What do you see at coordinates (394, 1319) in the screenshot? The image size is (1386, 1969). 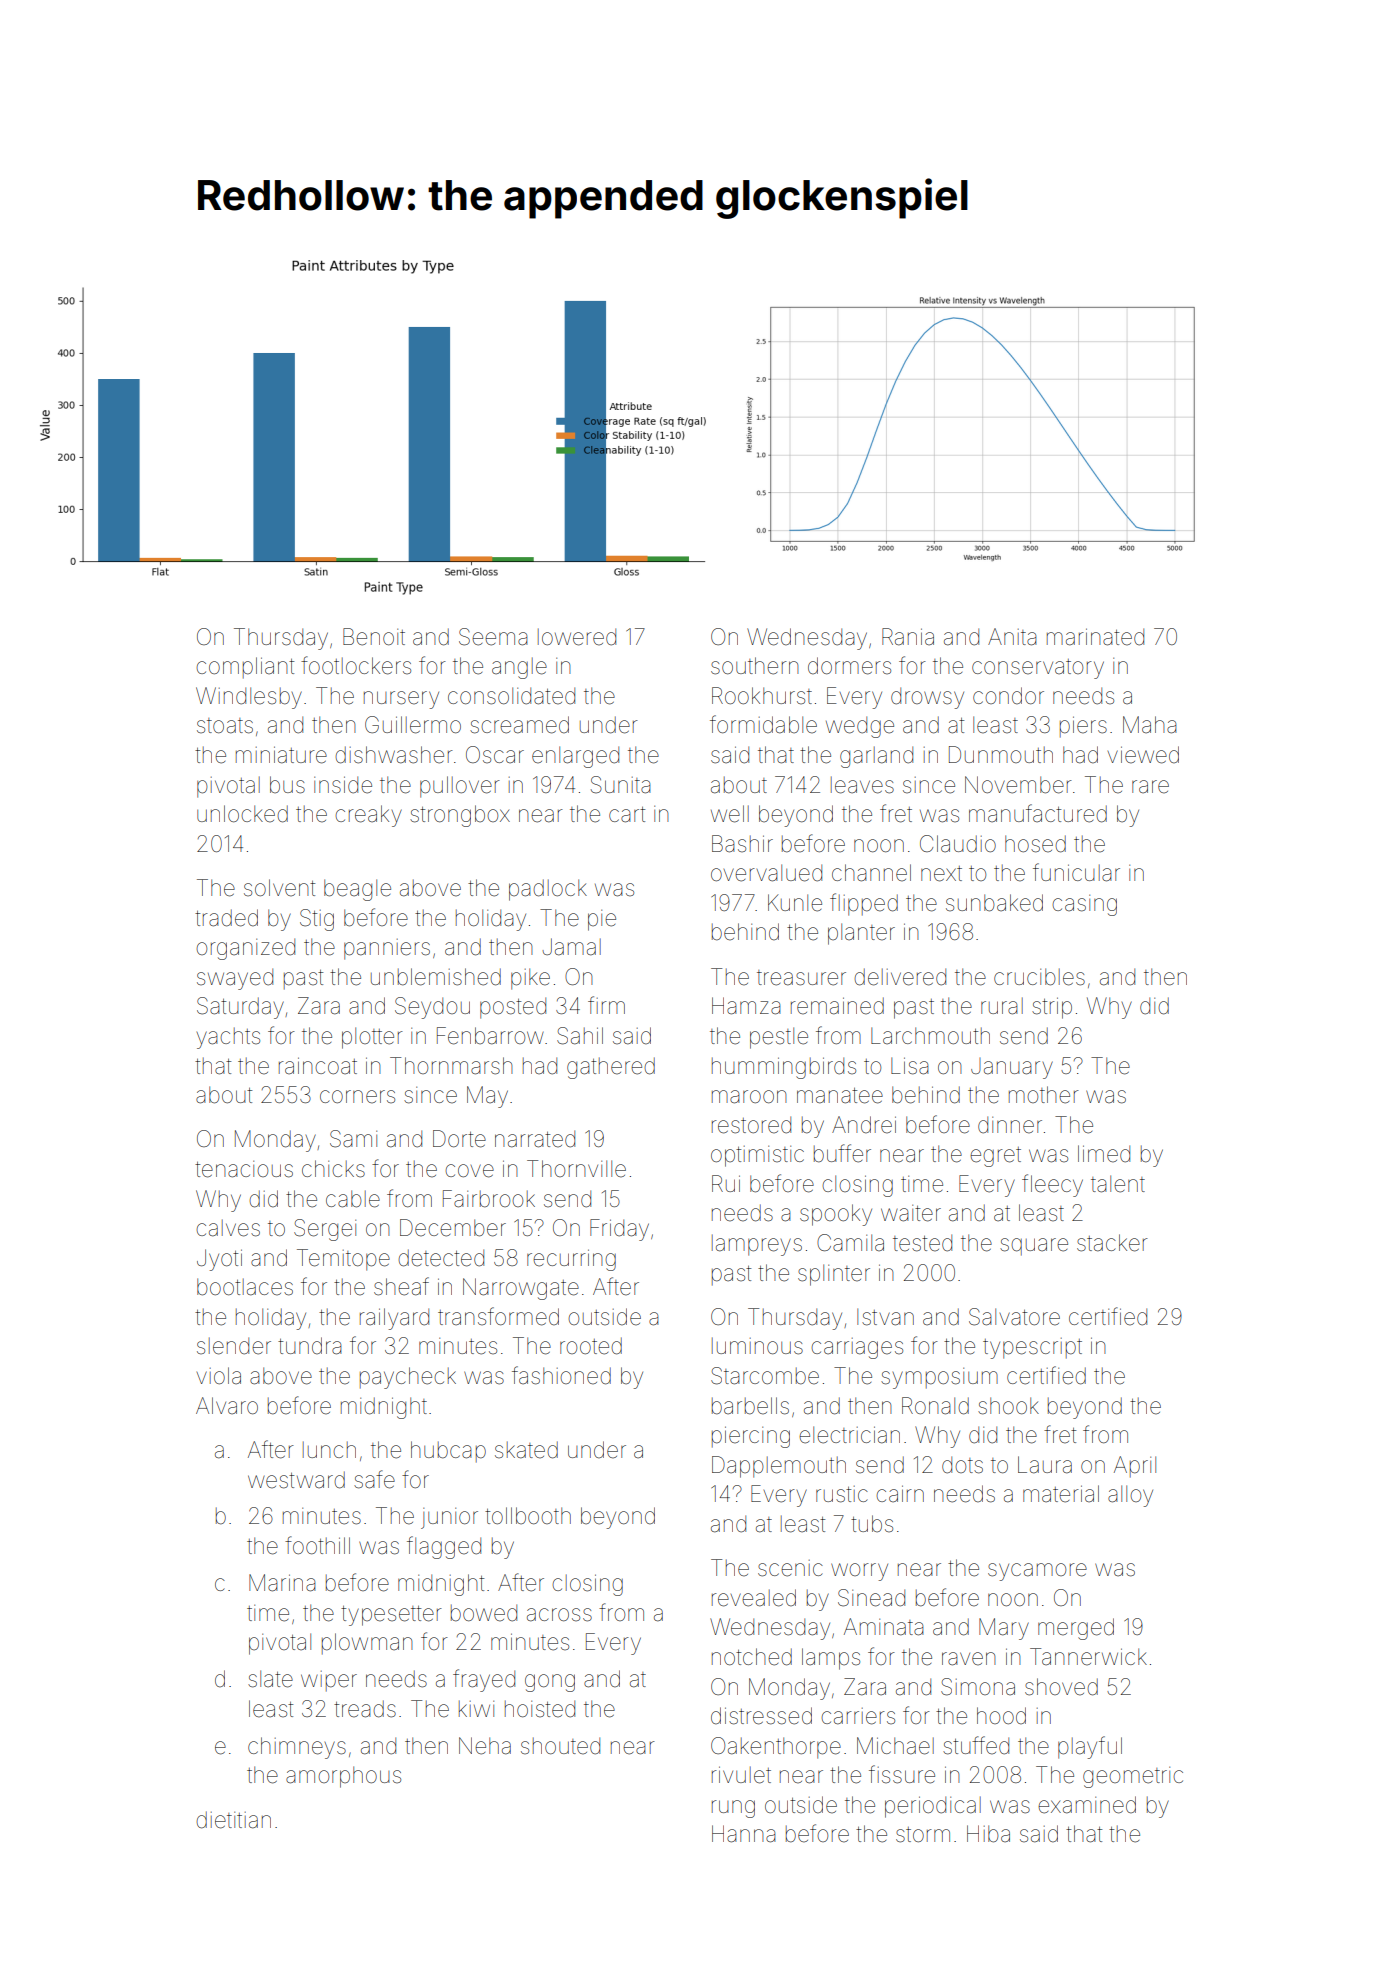 I see `railyard` at bounding box center [394, 1319].
